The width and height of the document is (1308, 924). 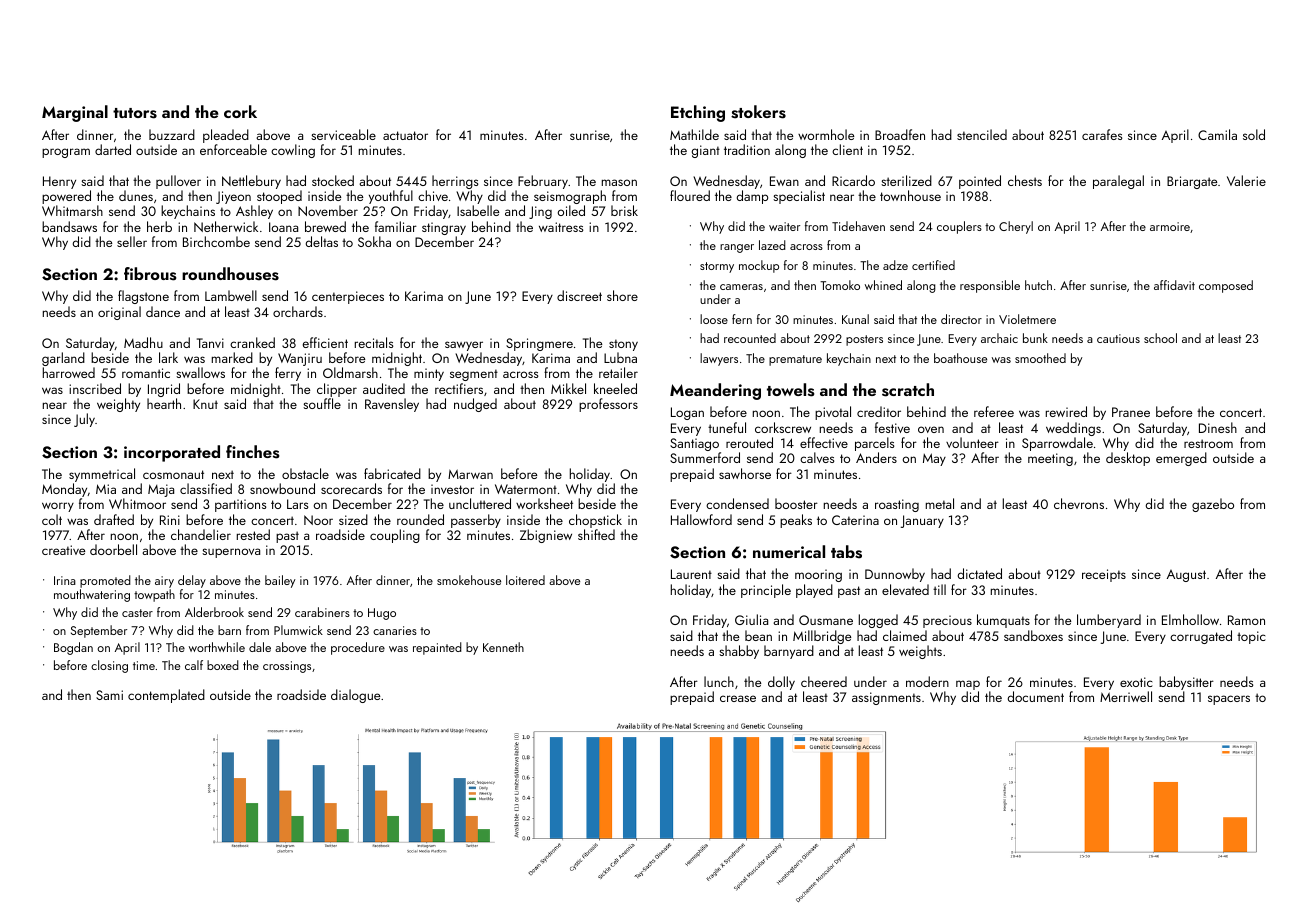 What do you see at coordinates (135, 113) in the document?
I see `tutors` at bounding box center [135, 113].
